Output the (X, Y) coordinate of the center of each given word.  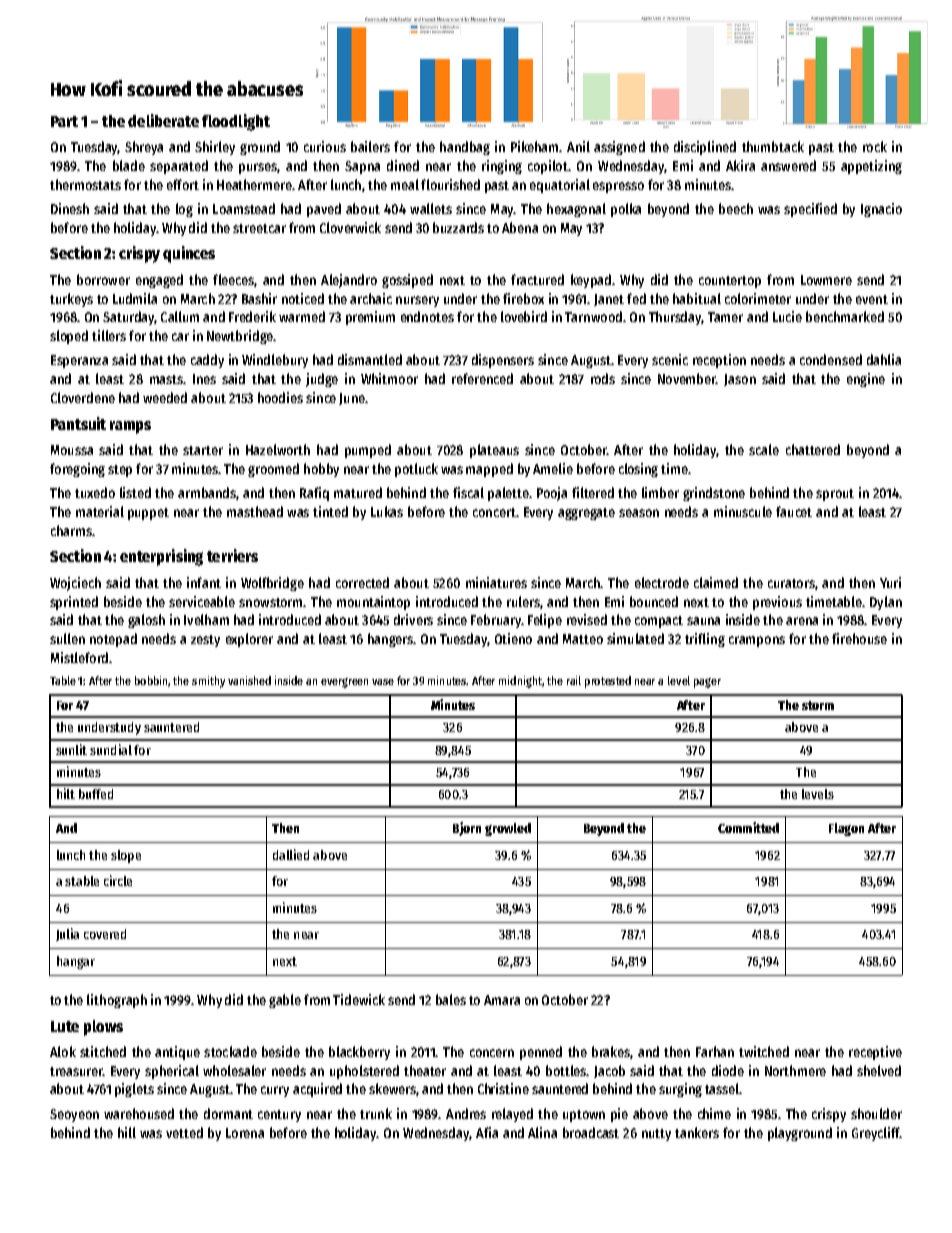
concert (494, 512)
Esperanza (79, 361)
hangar (76, 962)
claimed (716, 582)
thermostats (85, 184)
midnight (520, 682)
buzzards (458, 227)
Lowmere (826, 280)
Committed (748, 827)
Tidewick (359, 999)
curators (791, 583)
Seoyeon (74, 1115)
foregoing (77, 470)
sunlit (71, 749)
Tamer (725, 317)
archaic (371, 298)
